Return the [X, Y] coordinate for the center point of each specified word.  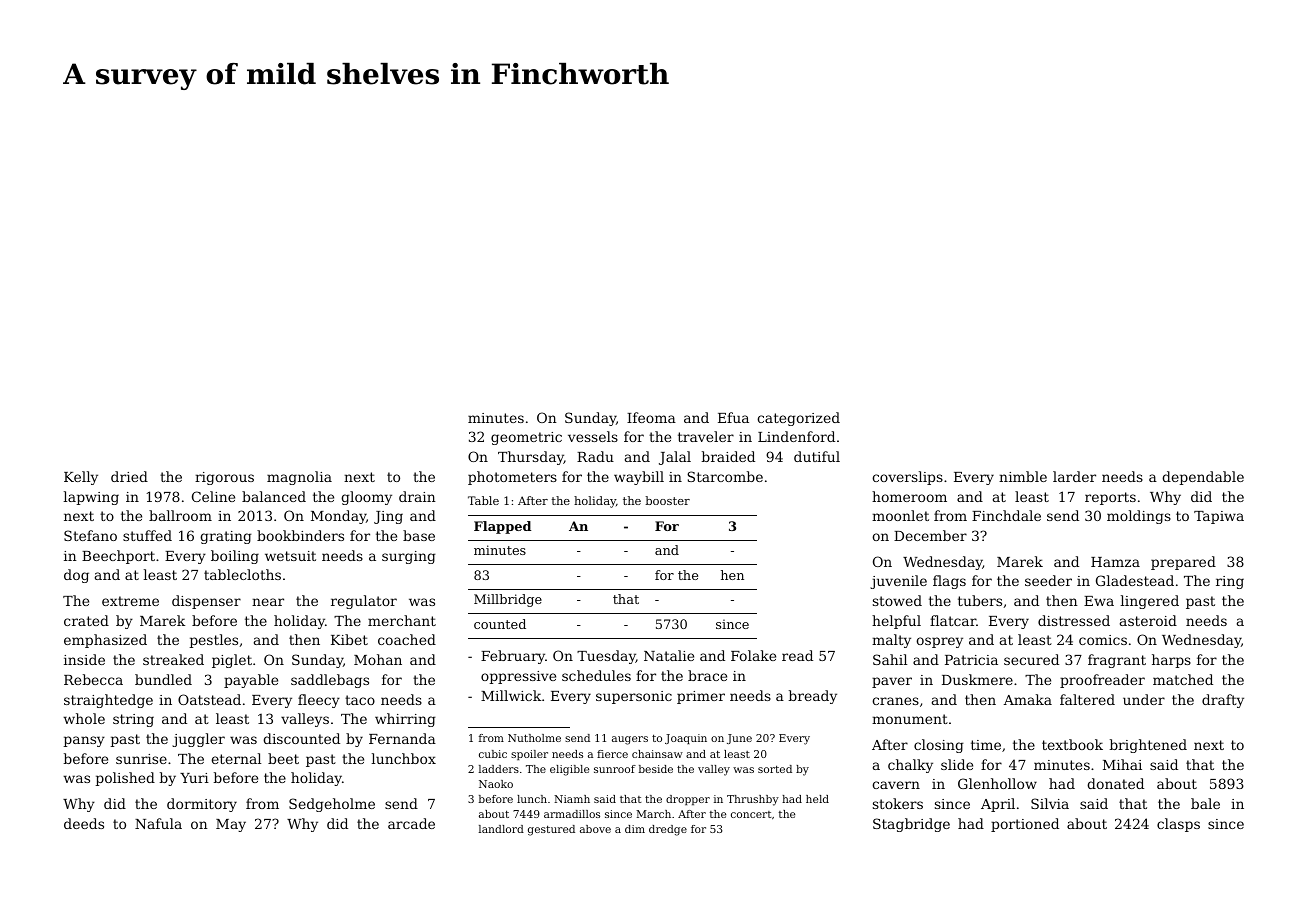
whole [84, 718]
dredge [668, 830]
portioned [1025, 825]
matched [1183, 679]
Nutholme [534, 738]
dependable [1203, 478]
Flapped [502, 527]
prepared [1183, 563]
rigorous [224, 478]
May [231, 825]
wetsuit [290, 556]
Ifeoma [651, 417]
